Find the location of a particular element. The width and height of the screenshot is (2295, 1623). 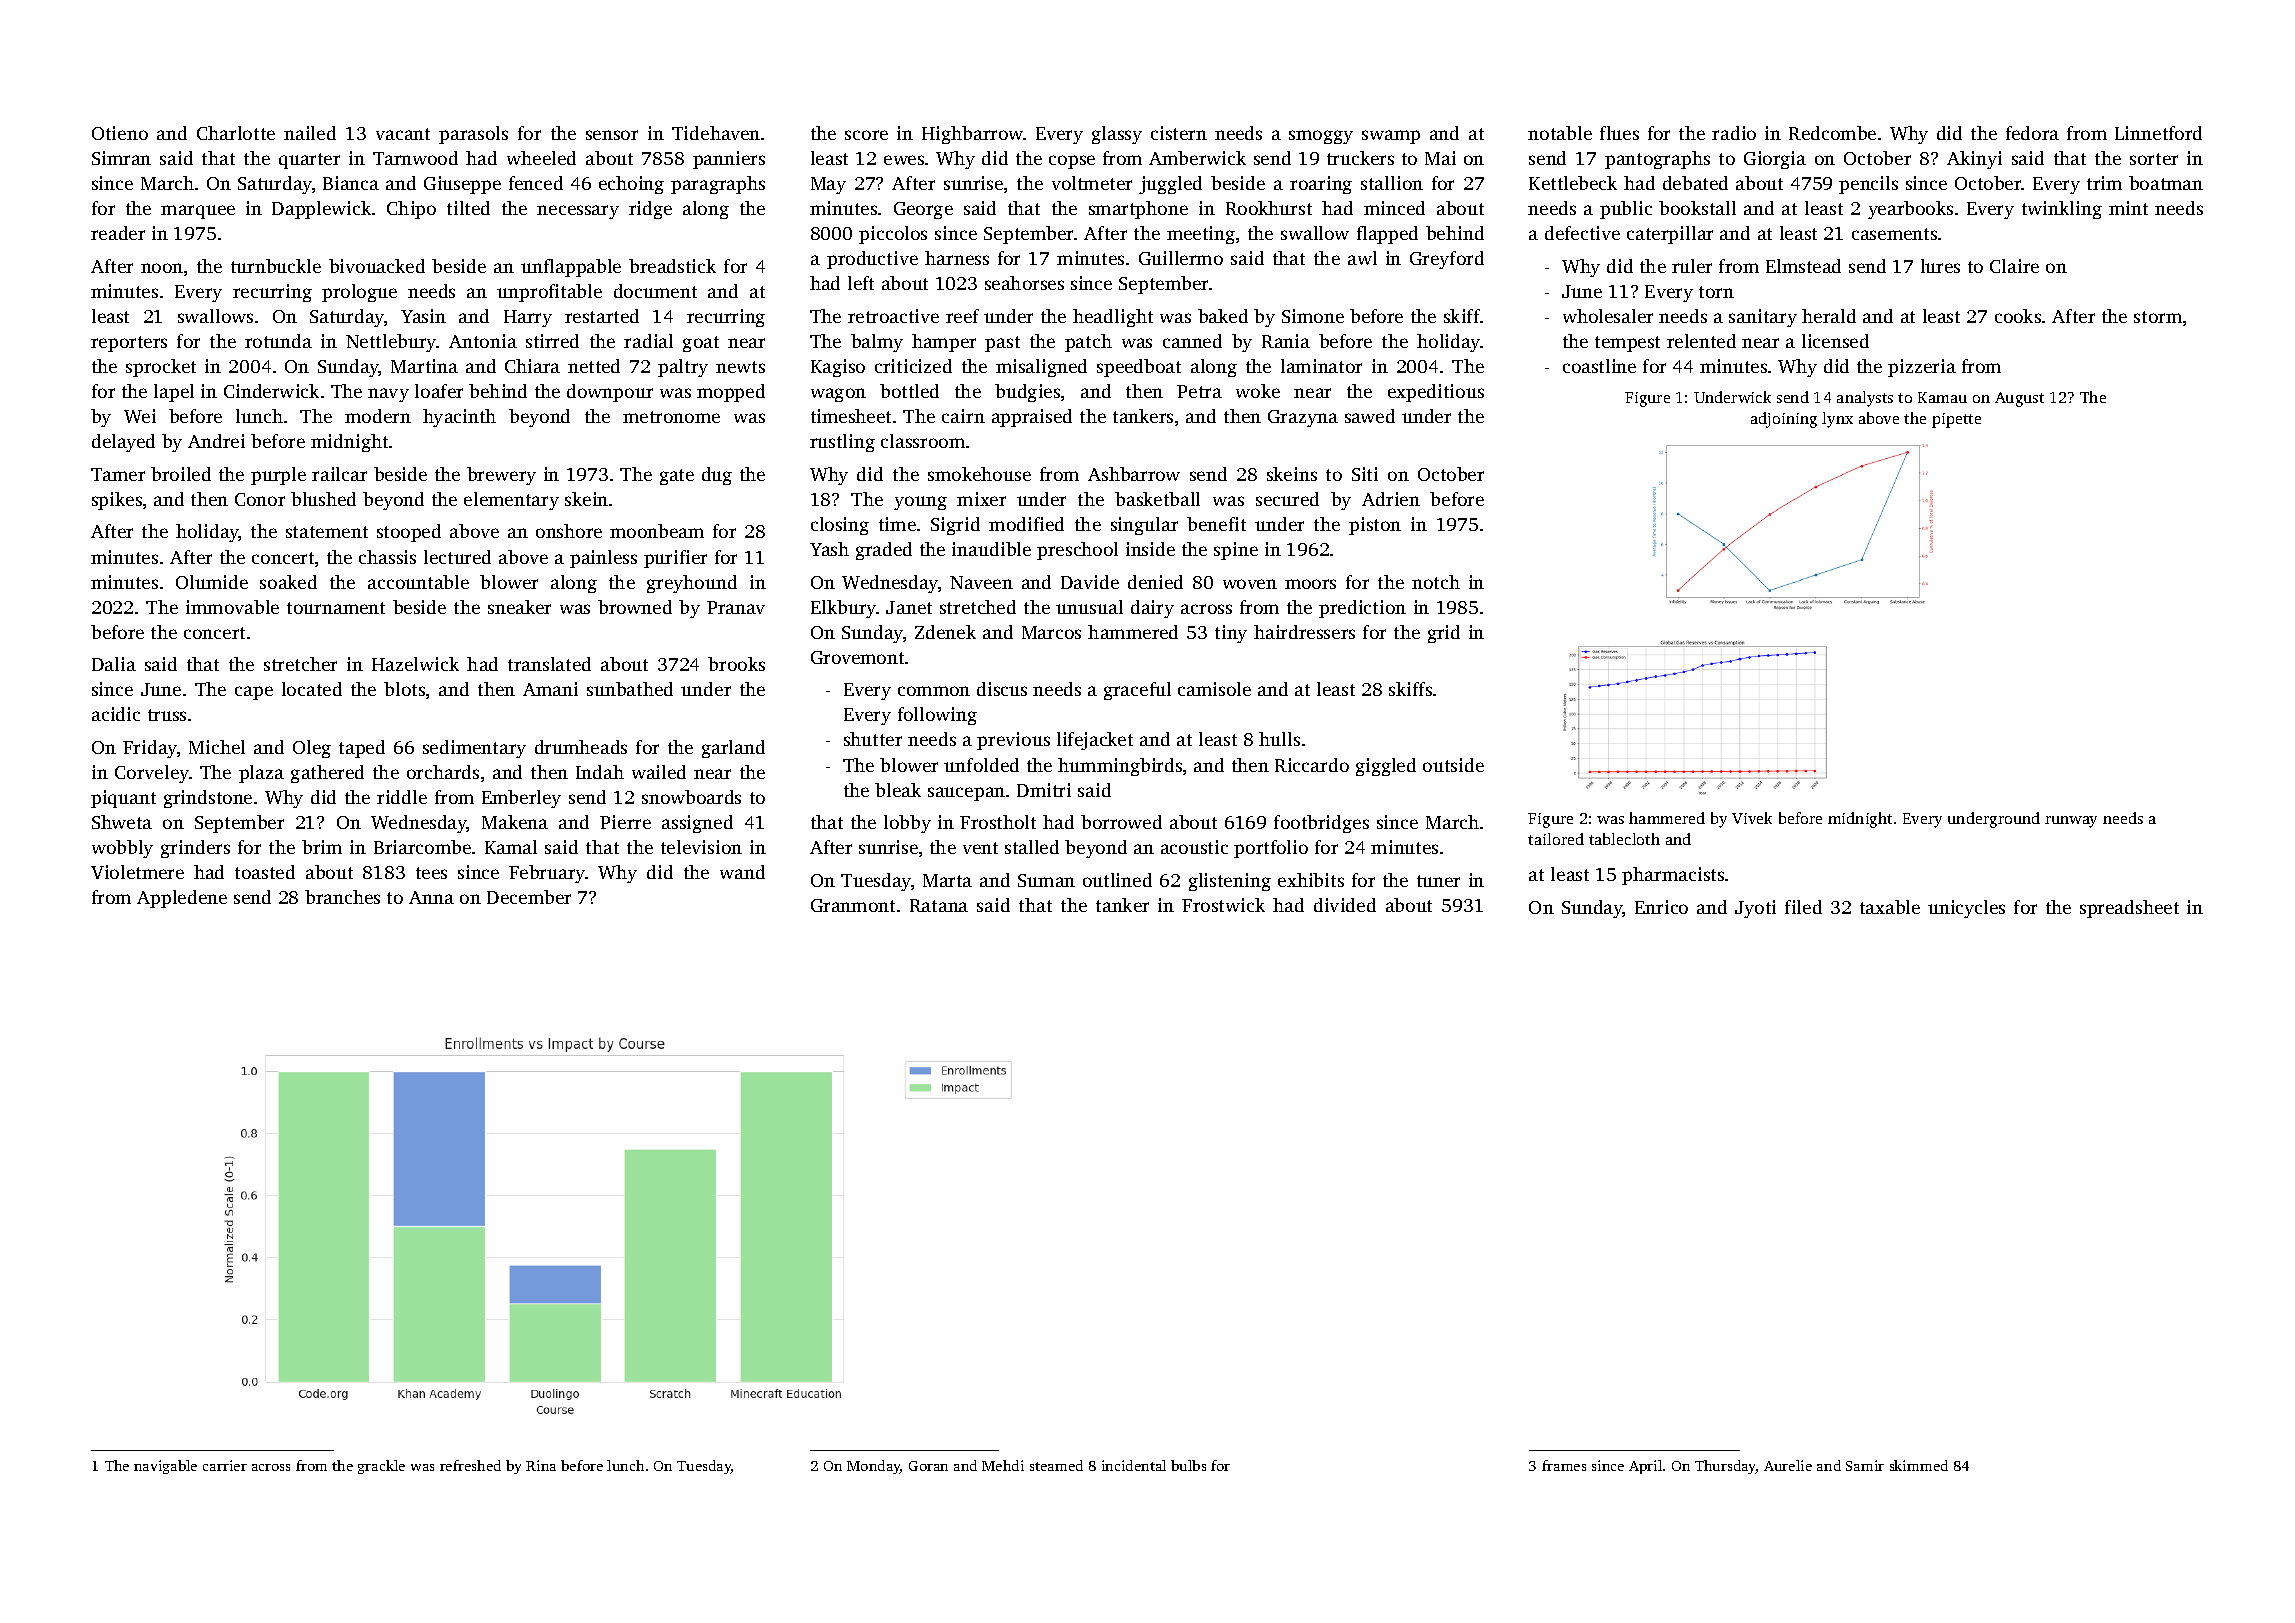

Otieno is located at coordinates (120, 133).
